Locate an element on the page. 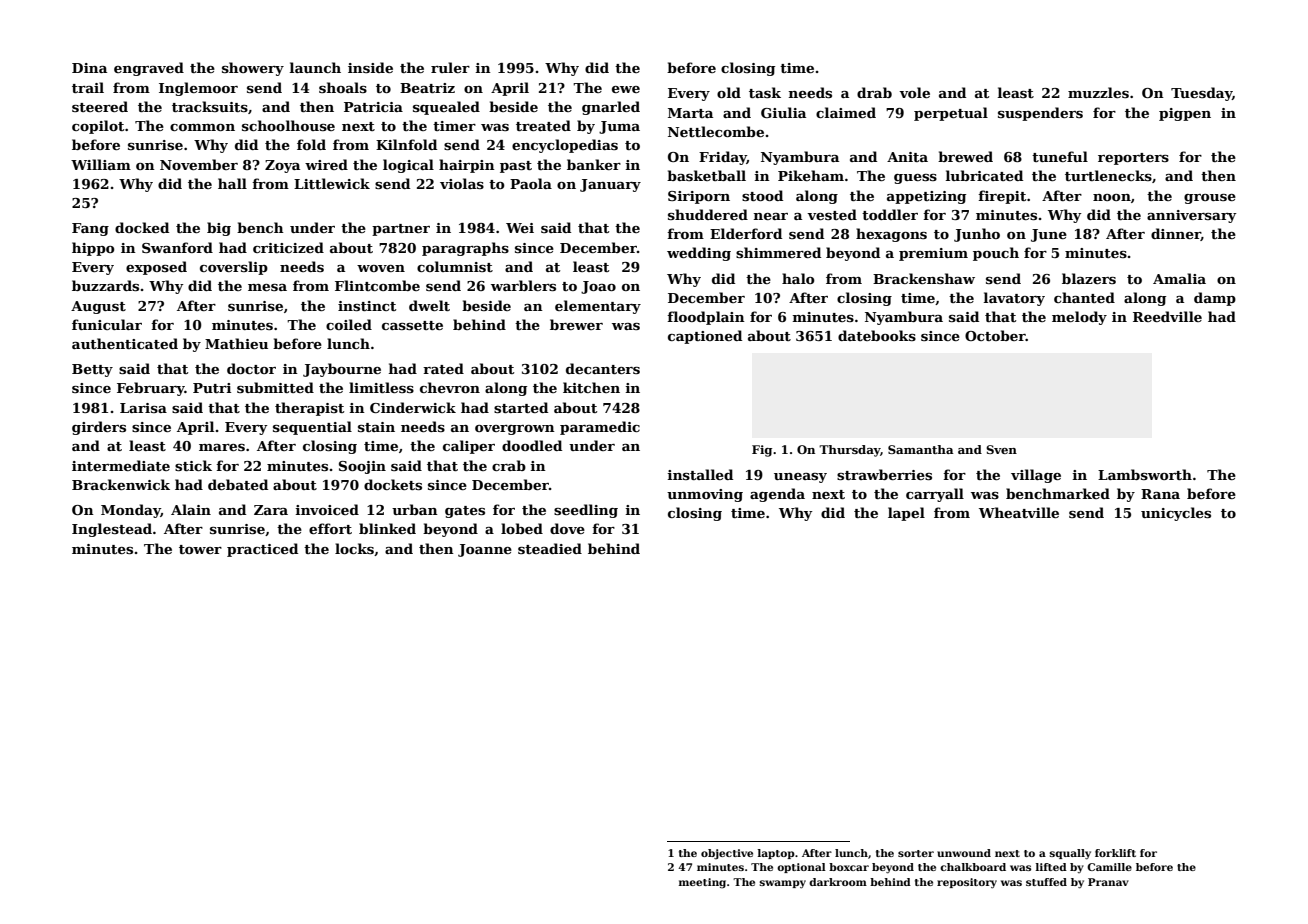 The width and height of the page is (1308, 924). wedding is located at coordinates (699, 254).
